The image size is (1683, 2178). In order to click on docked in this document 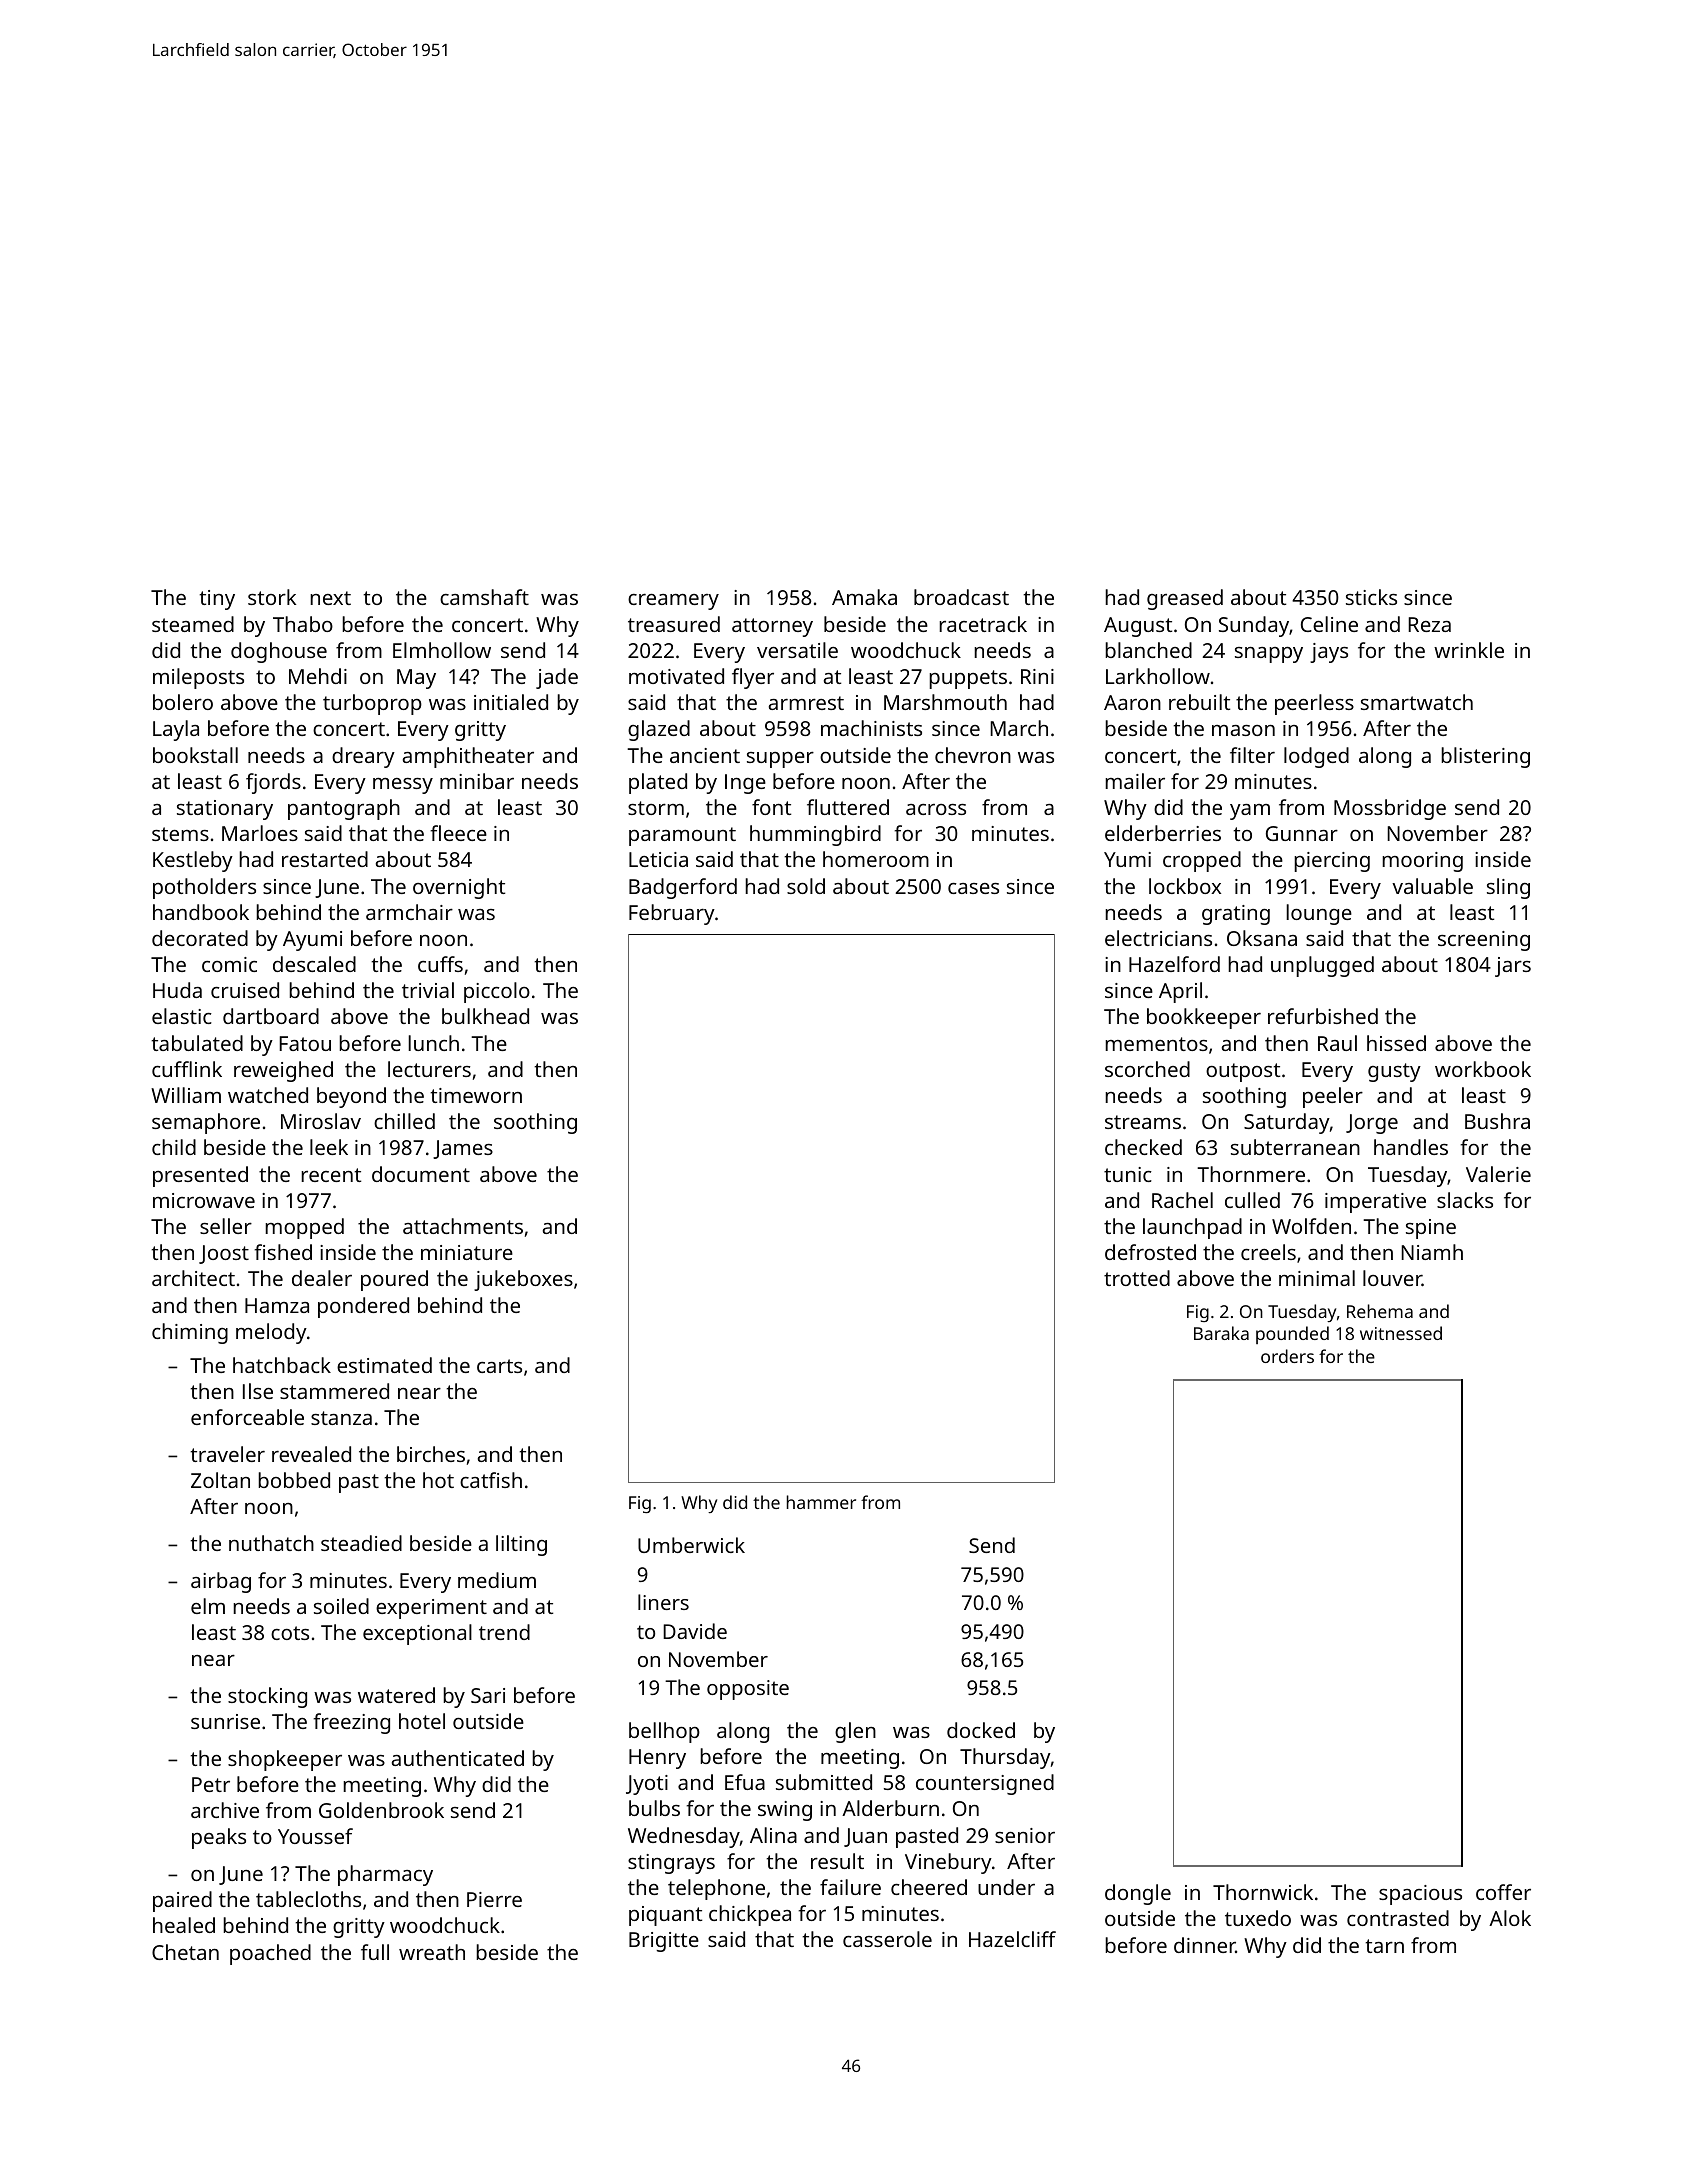, I will do `click(981, 1730)`.
